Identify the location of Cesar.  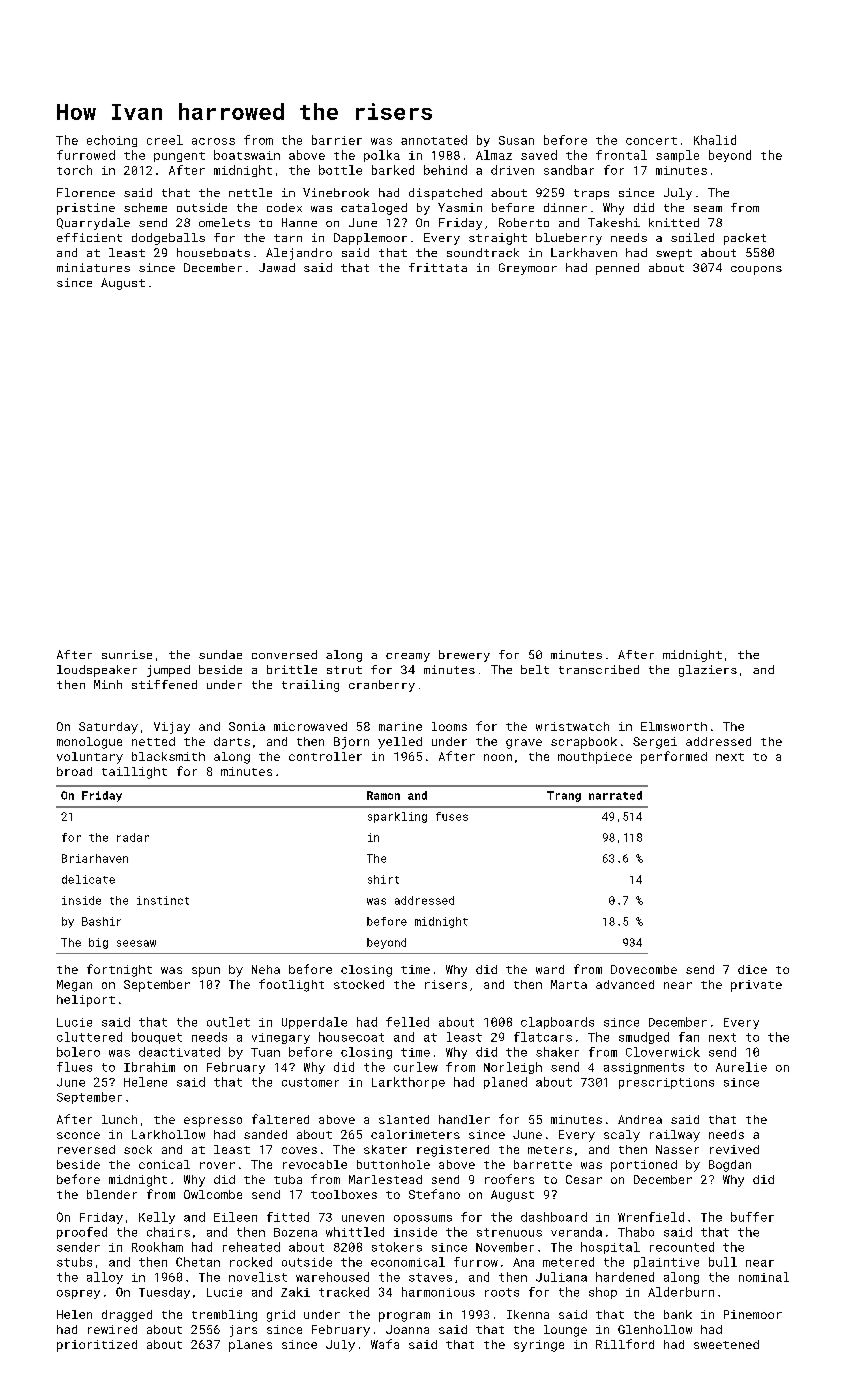
(584, 1179).
